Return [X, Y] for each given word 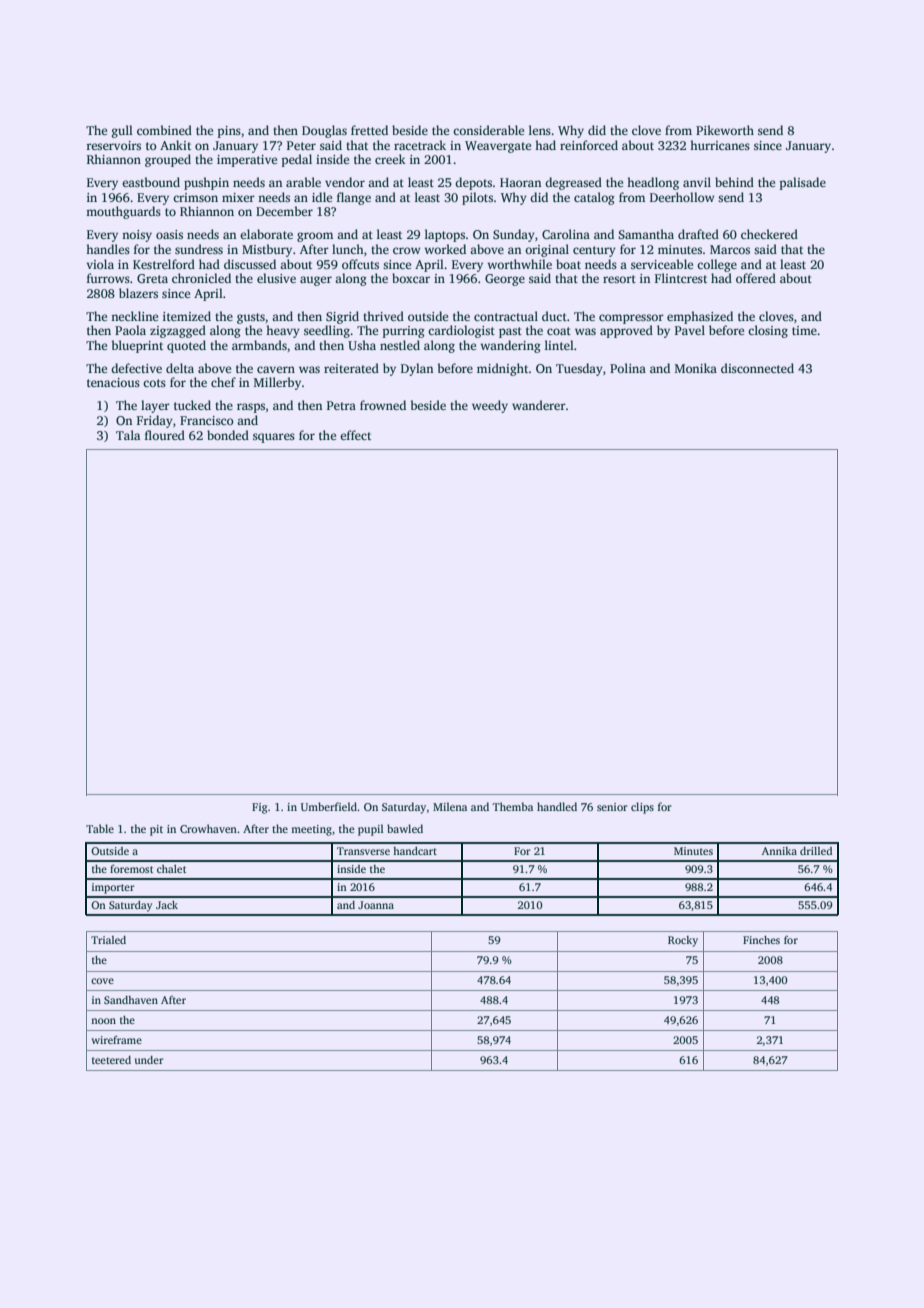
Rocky [683, 941]
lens [540, 130]
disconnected [757, 368]
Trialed [108, 940]
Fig [259, 808]
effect [355, 435]
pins [229, 132]
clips [642, 808]
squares [274, 438]
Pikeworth [725, 130]
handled [557, 806]
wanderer [539, 405]
